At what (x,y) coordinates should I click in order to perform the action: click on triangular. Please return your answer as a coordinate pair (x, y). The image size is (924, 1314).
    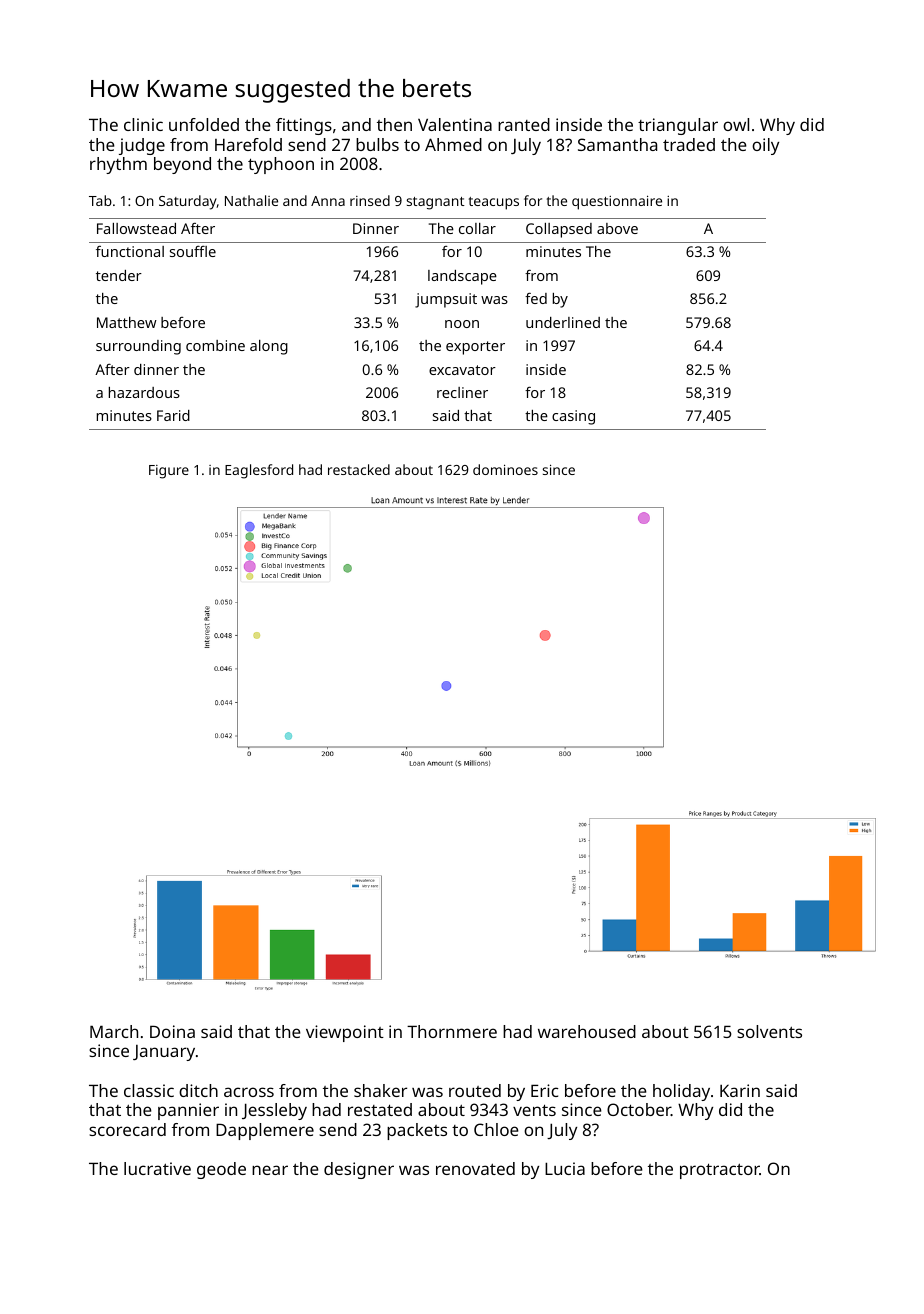
    Looking at the image, I should click on (678, 126).
